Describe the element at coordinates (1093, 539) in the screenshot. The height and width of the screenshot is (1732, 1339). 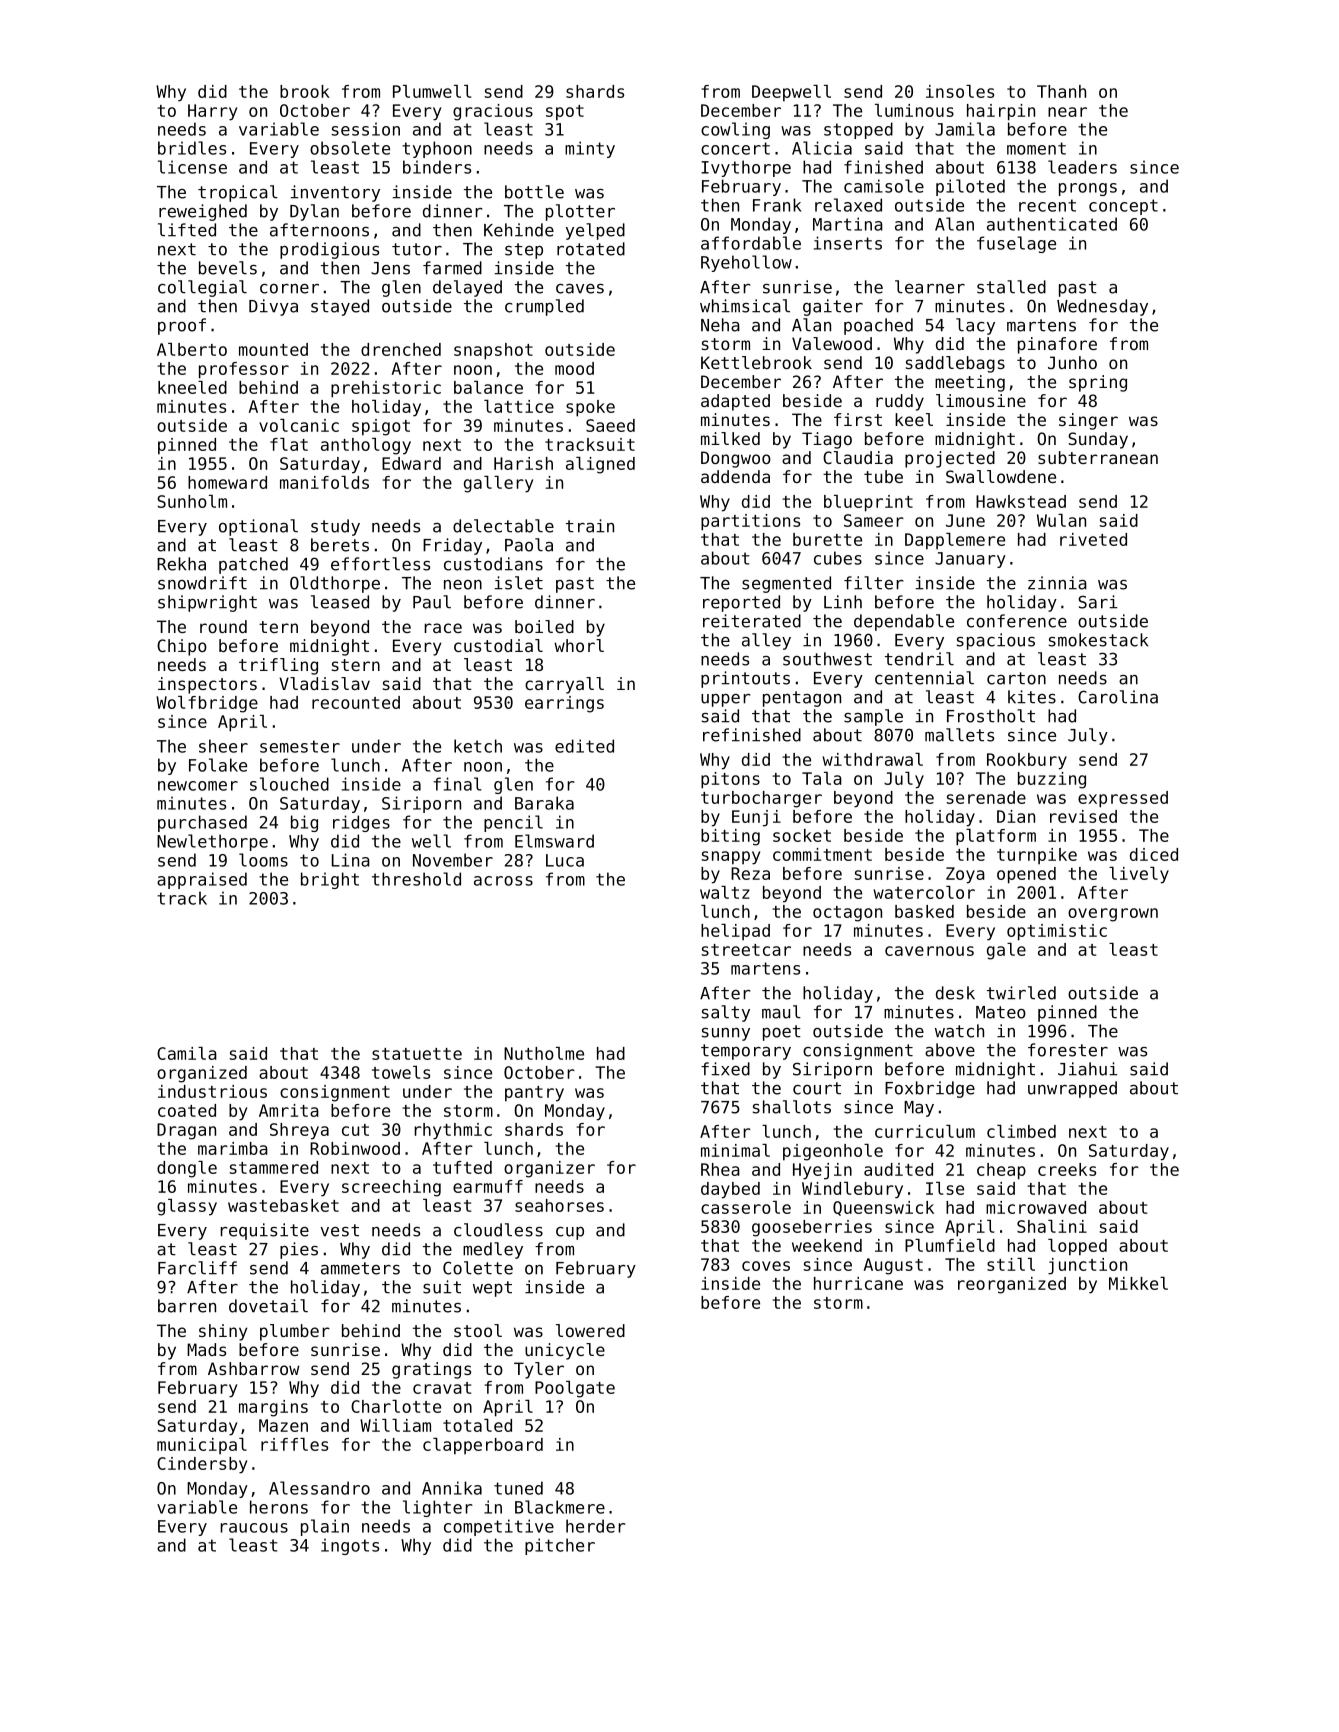
I see `riveted` at that location.
